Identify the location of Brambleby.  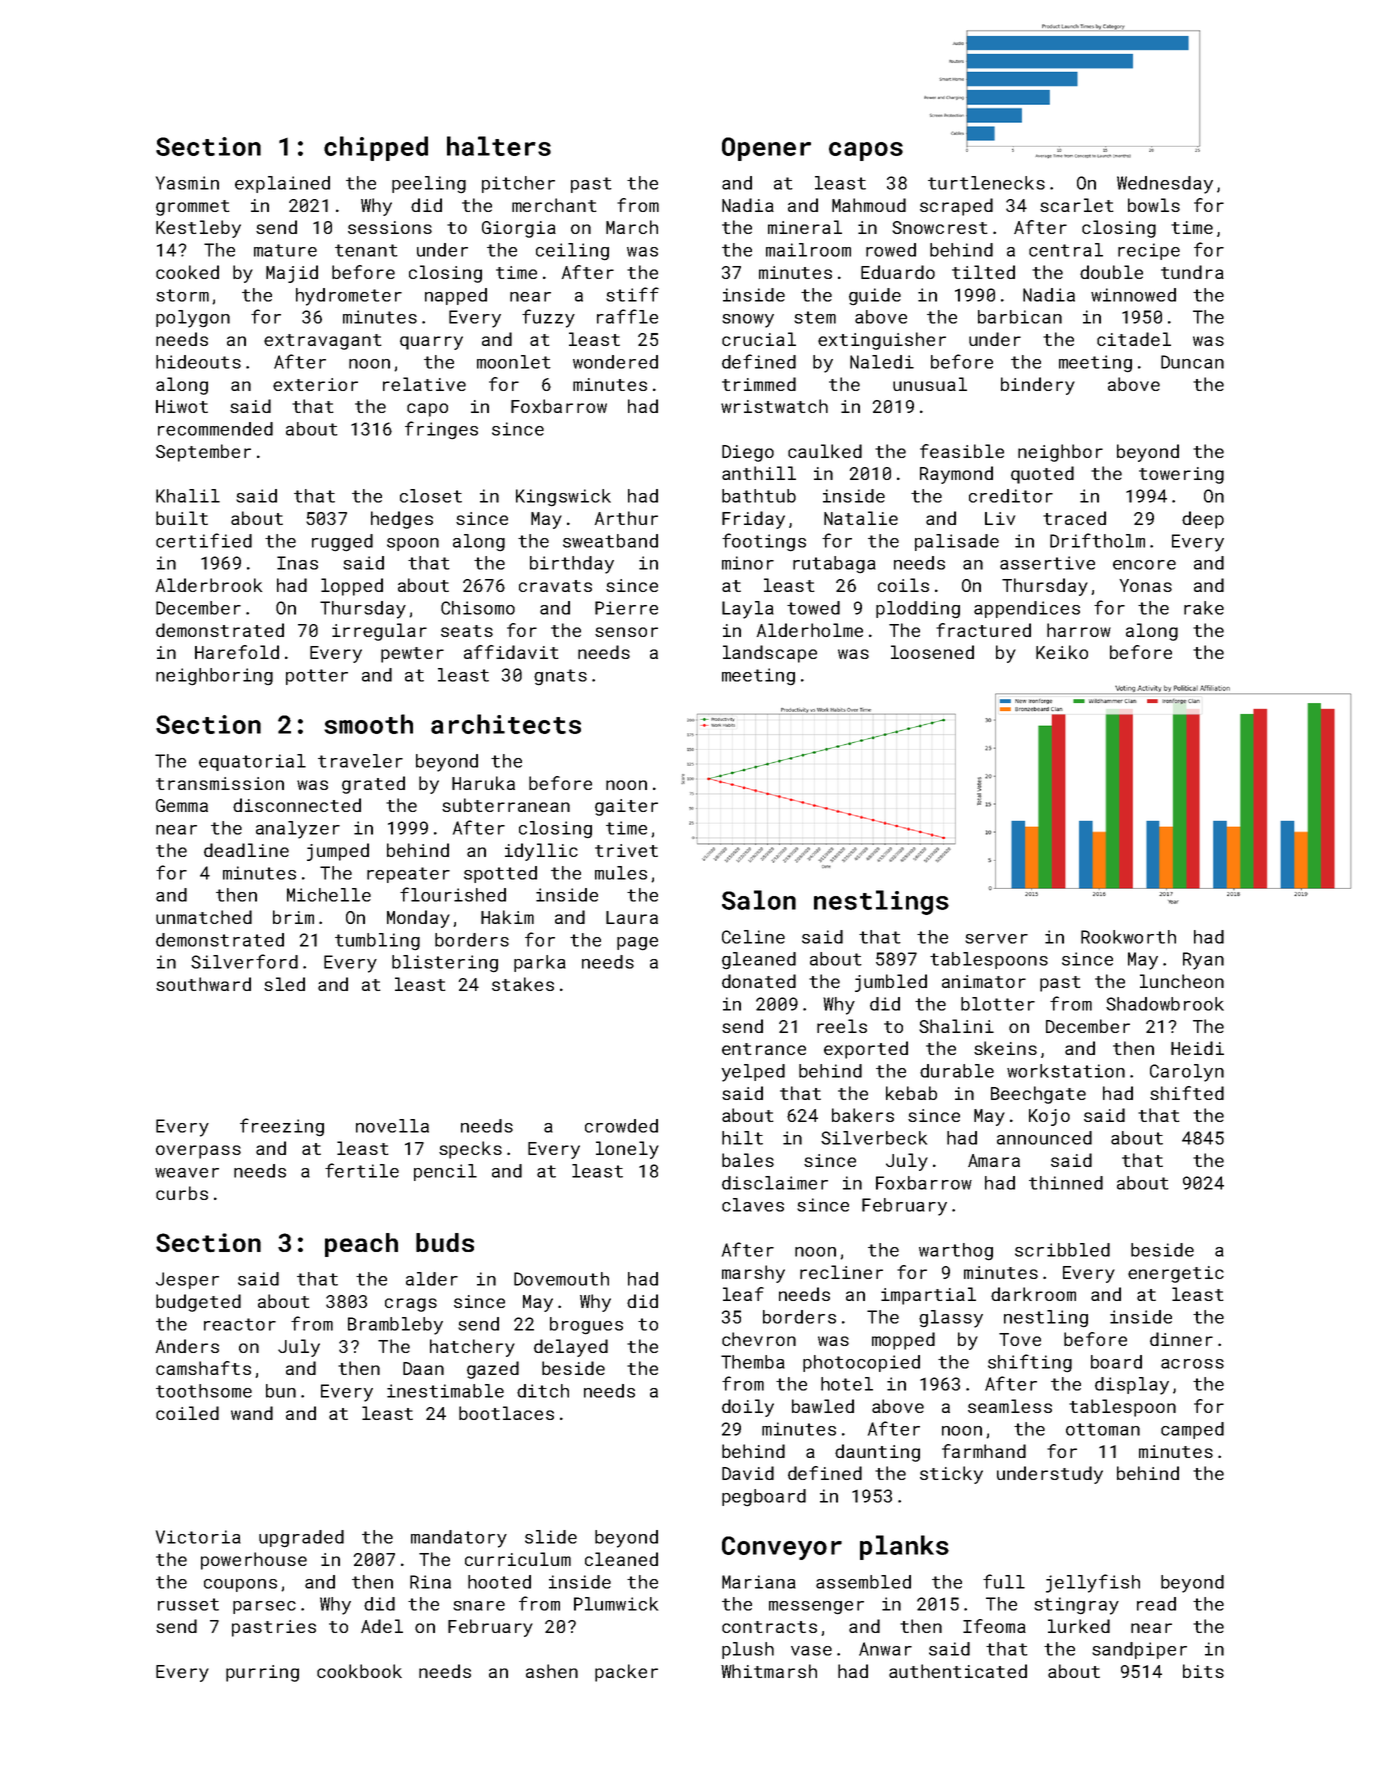
(395, 1326).
